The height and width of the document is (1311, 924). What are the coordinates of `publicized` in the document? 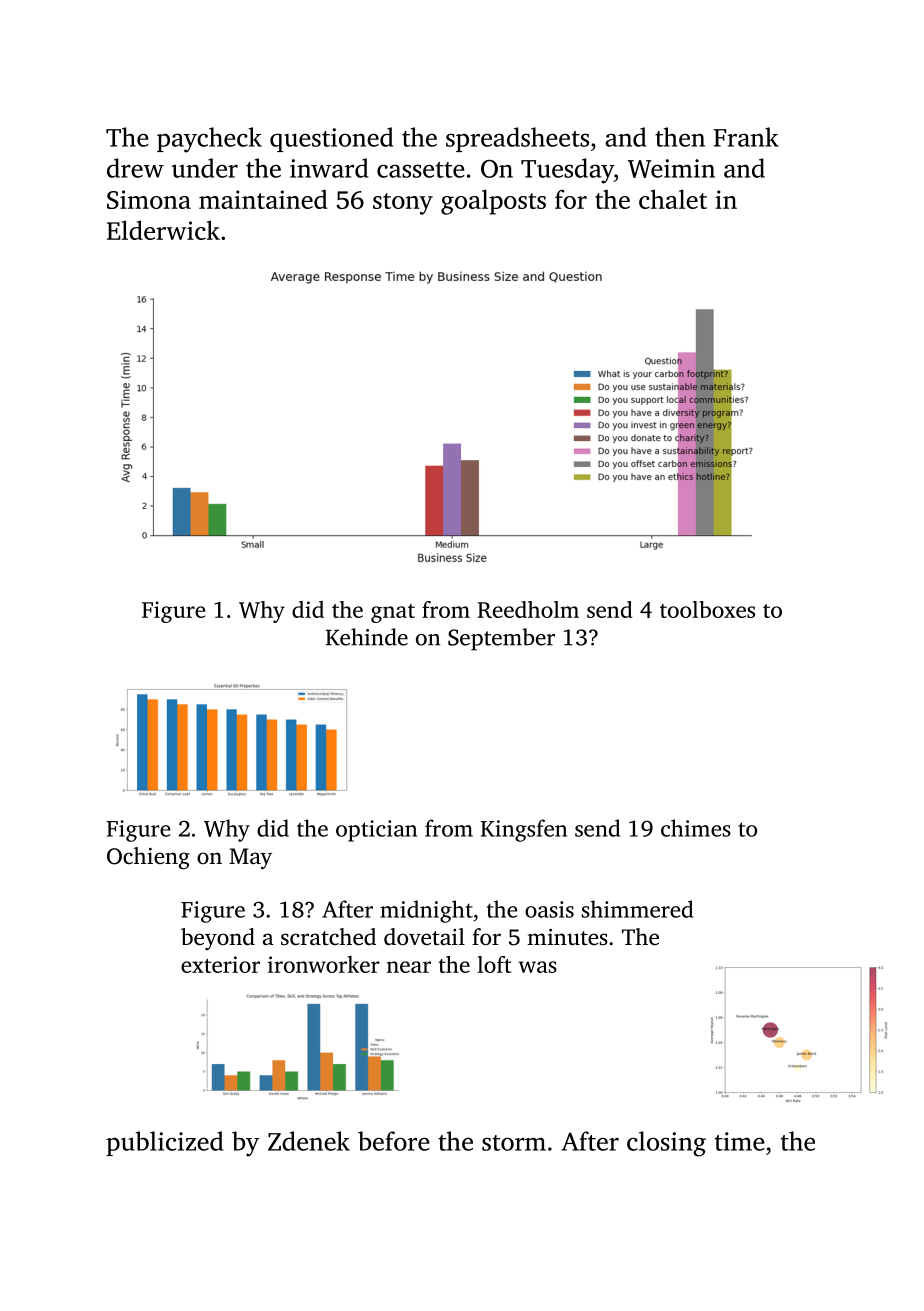 It's located at (164, 1143).
